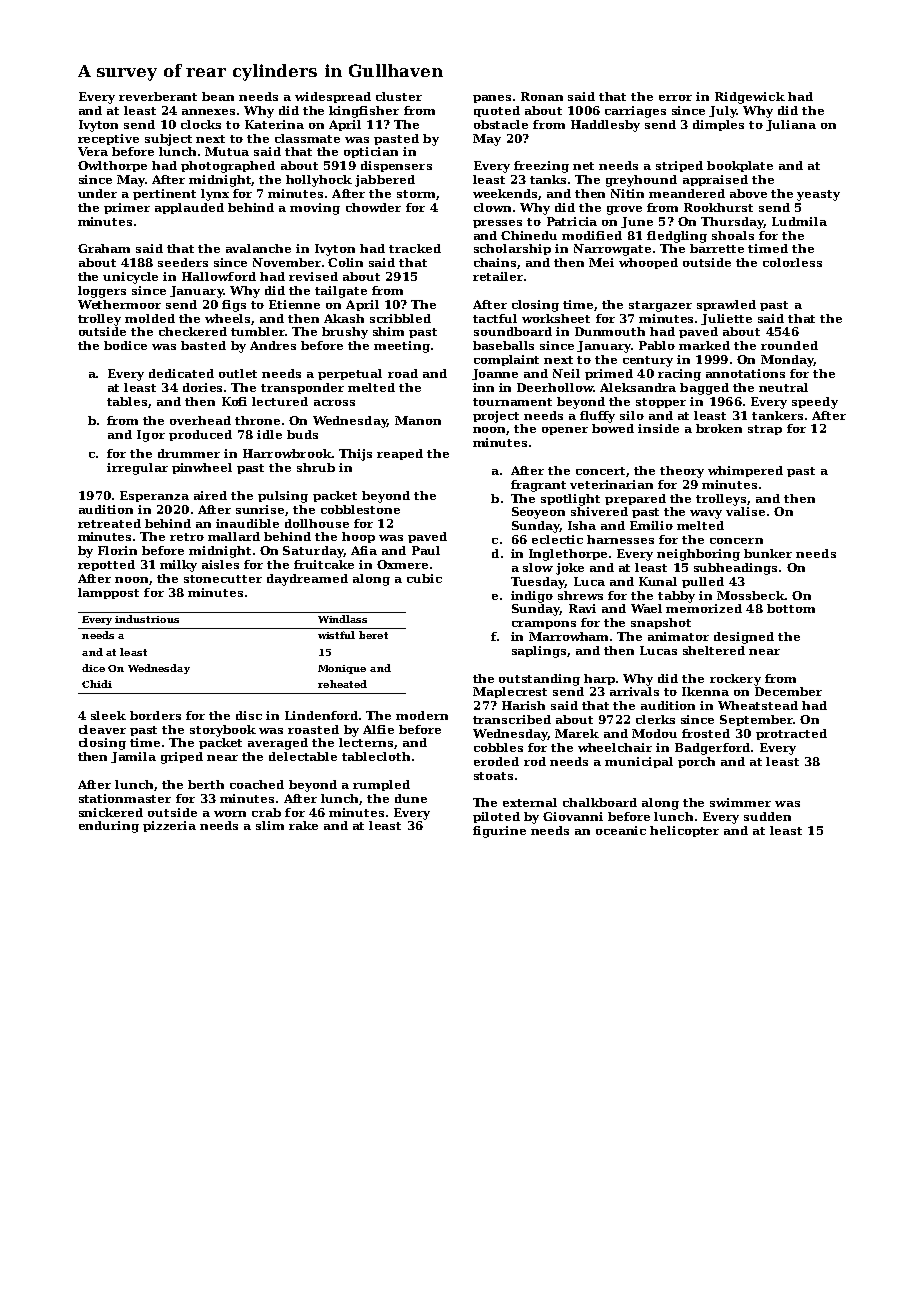 Image resolution: width=924 pixels, height=1308 pixels. I want to click on cleaver, so click(102, 729).
